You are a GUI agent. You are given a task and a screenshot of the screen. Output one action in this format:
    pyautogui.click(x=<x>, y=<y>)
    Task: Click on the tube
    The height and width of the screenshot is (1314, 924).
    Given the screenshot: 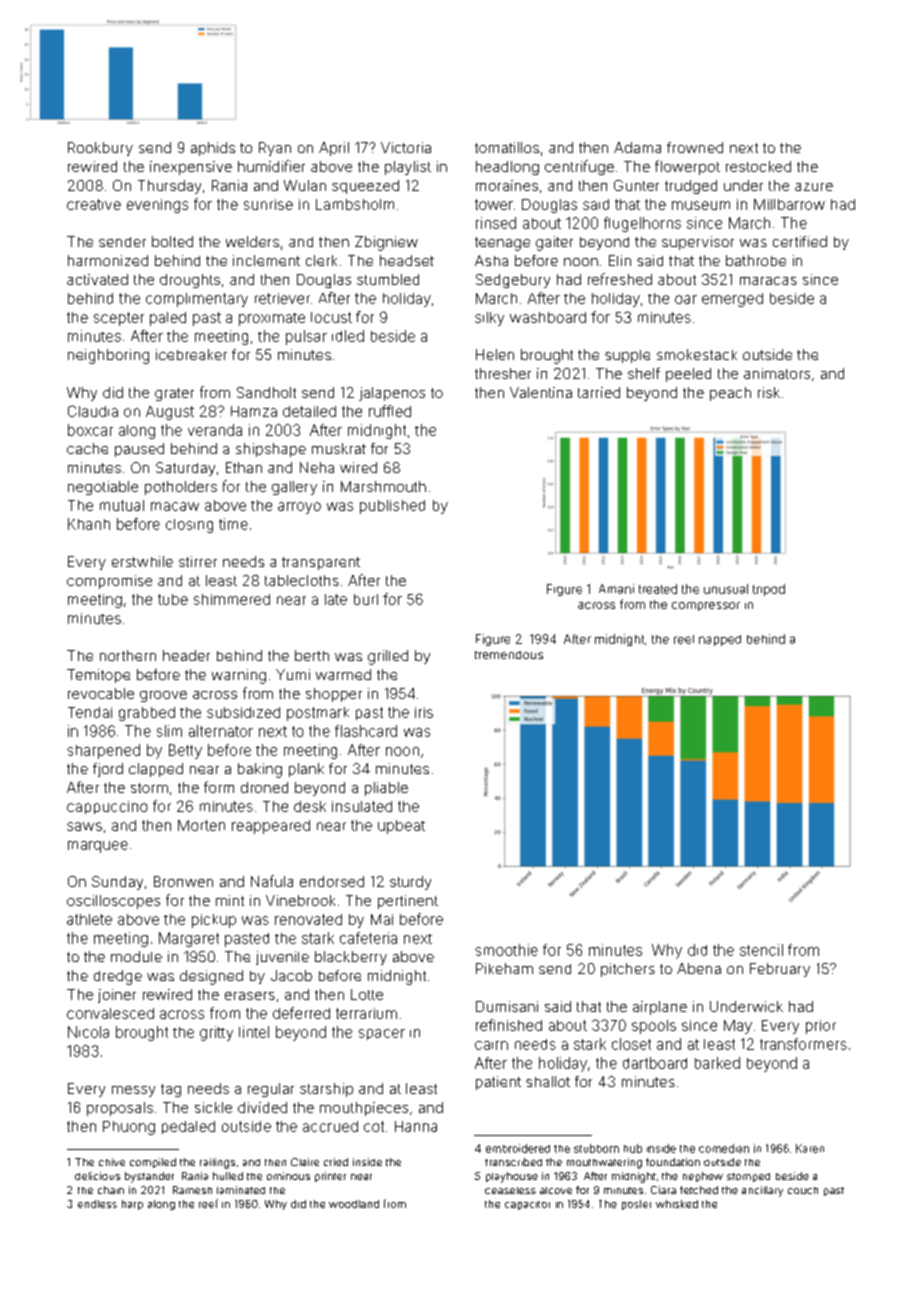 What is the action you would take?
    pyautogui.click(x=173, y=599)
